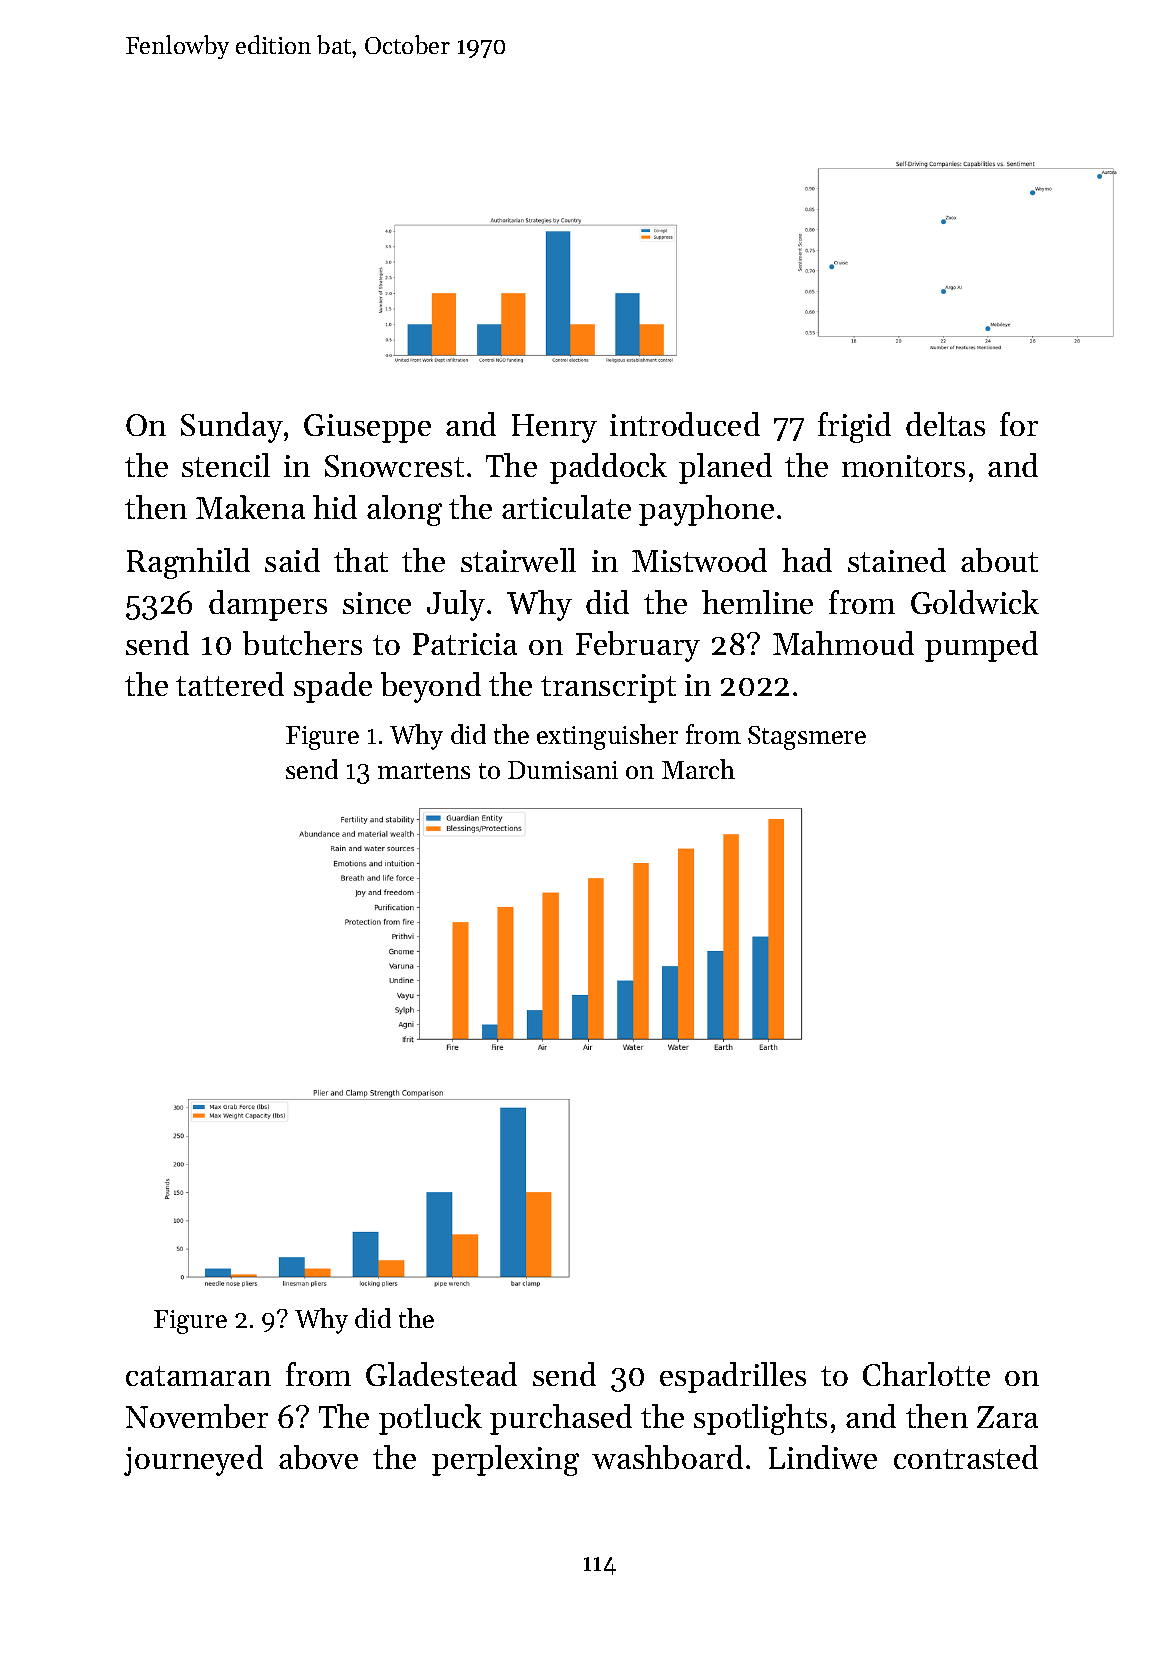  I want to click on catamaran, so click(198, 1376).
